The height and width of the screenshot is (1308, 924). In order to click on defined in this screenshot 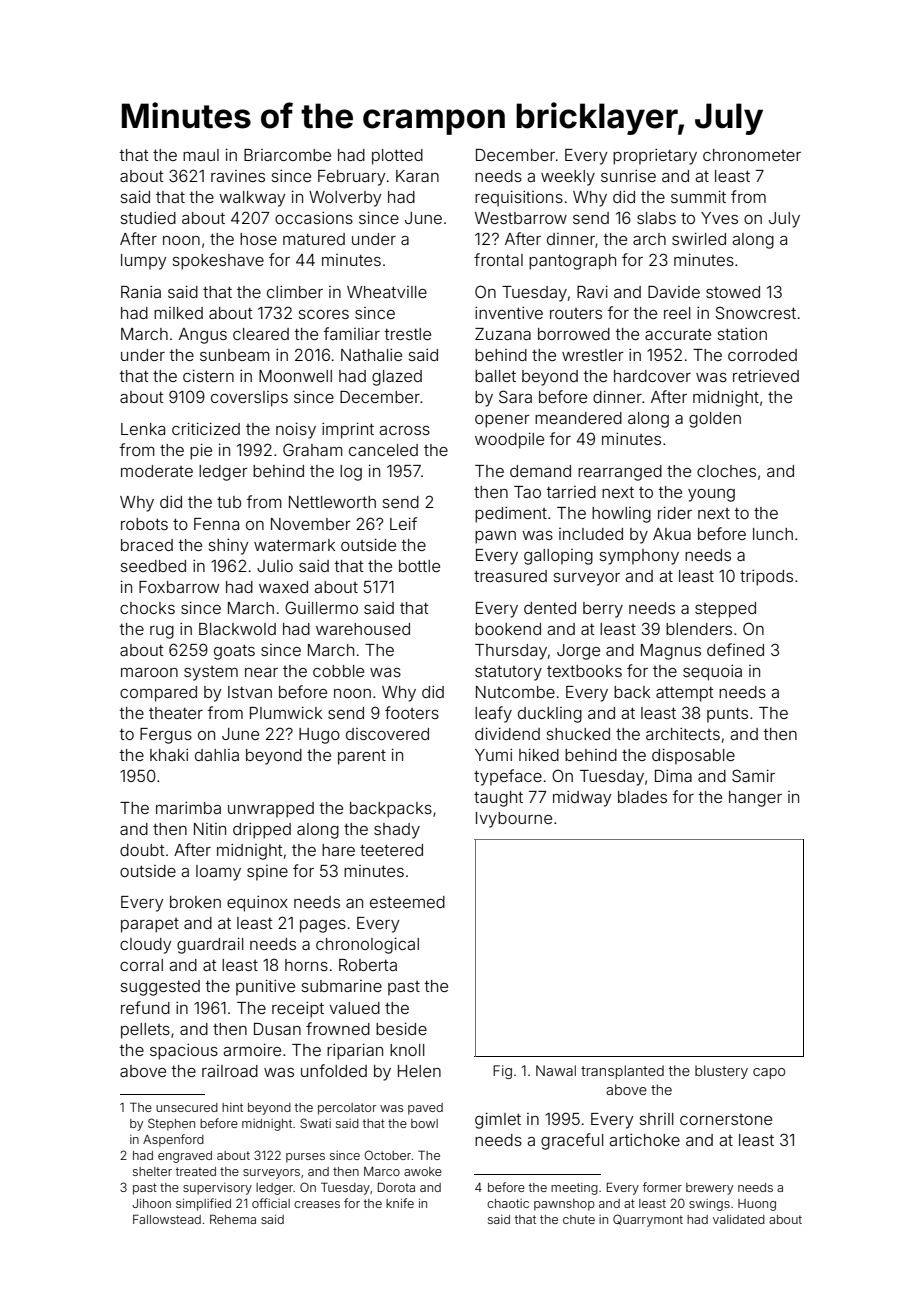, I will do `click(735, 649)`.
